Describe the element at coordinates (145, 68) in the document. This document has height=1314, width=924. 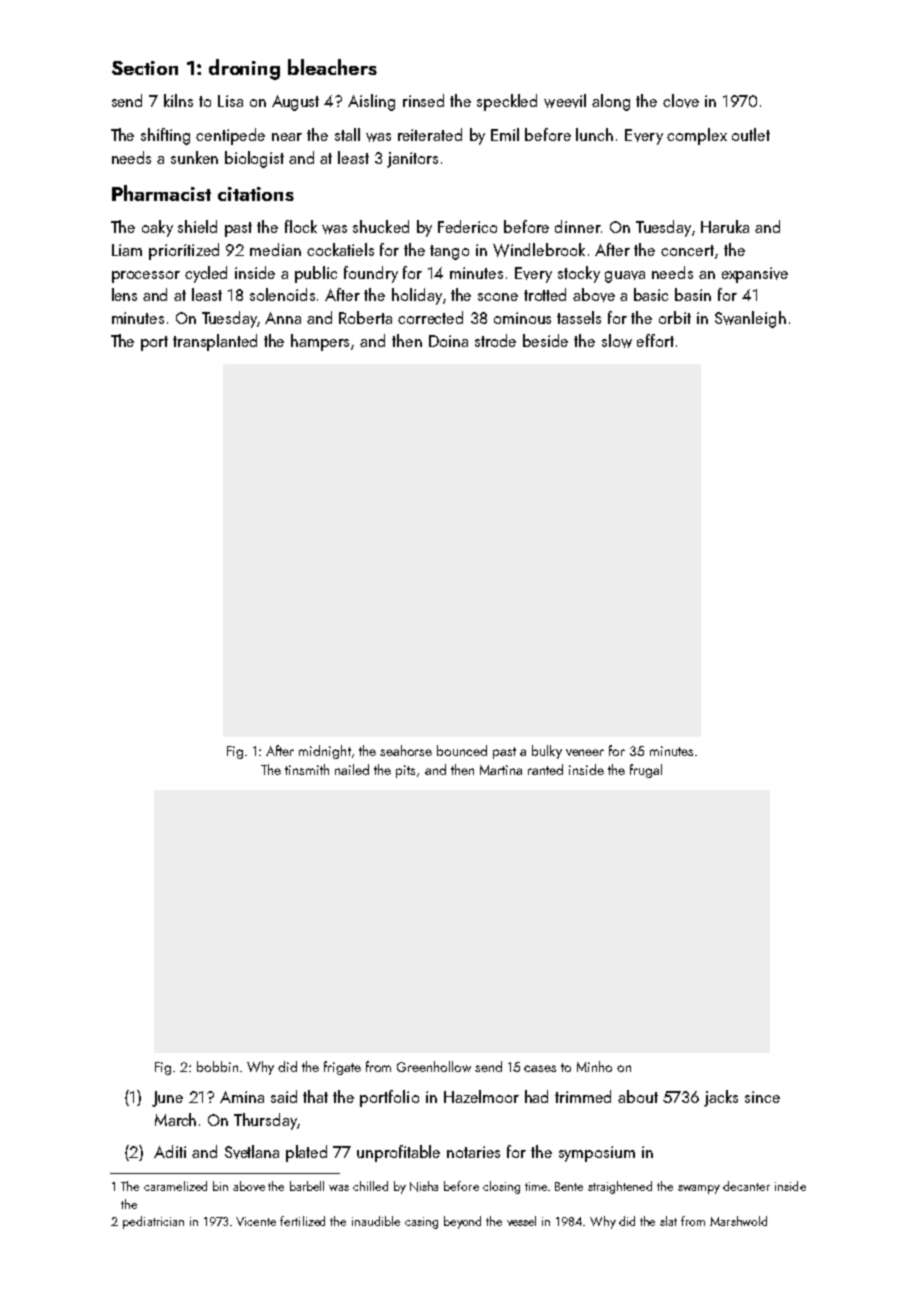
I see `Section` at that location.
